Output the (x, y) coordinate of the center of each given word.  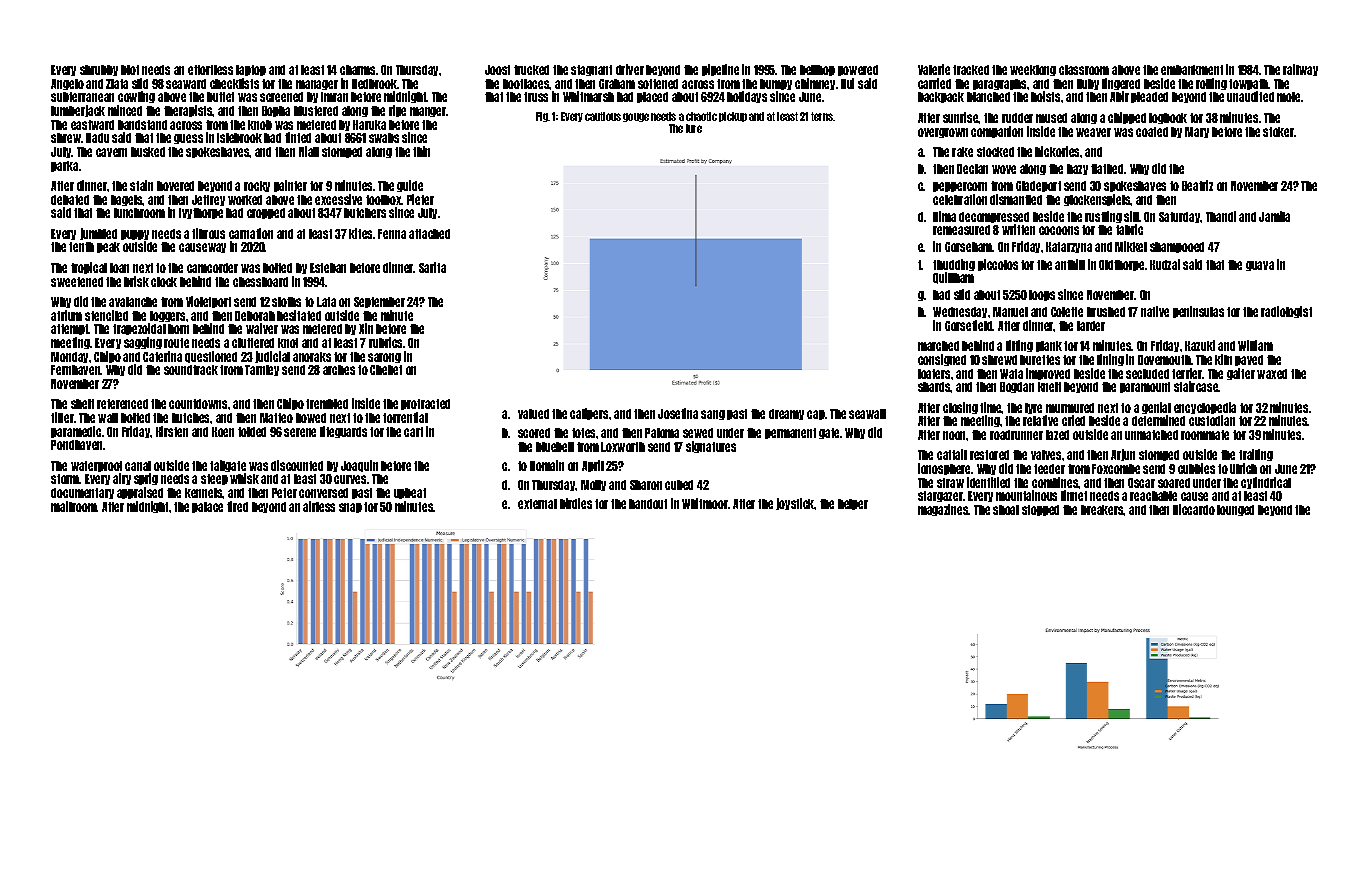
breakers (1102, 510)
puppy (135, 235)
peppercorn (960, 187)
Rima (944, 216)
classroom (1084, 70)
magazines (943, 510)
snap (350, 508)
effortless (210, 70)
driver (630, 69)
